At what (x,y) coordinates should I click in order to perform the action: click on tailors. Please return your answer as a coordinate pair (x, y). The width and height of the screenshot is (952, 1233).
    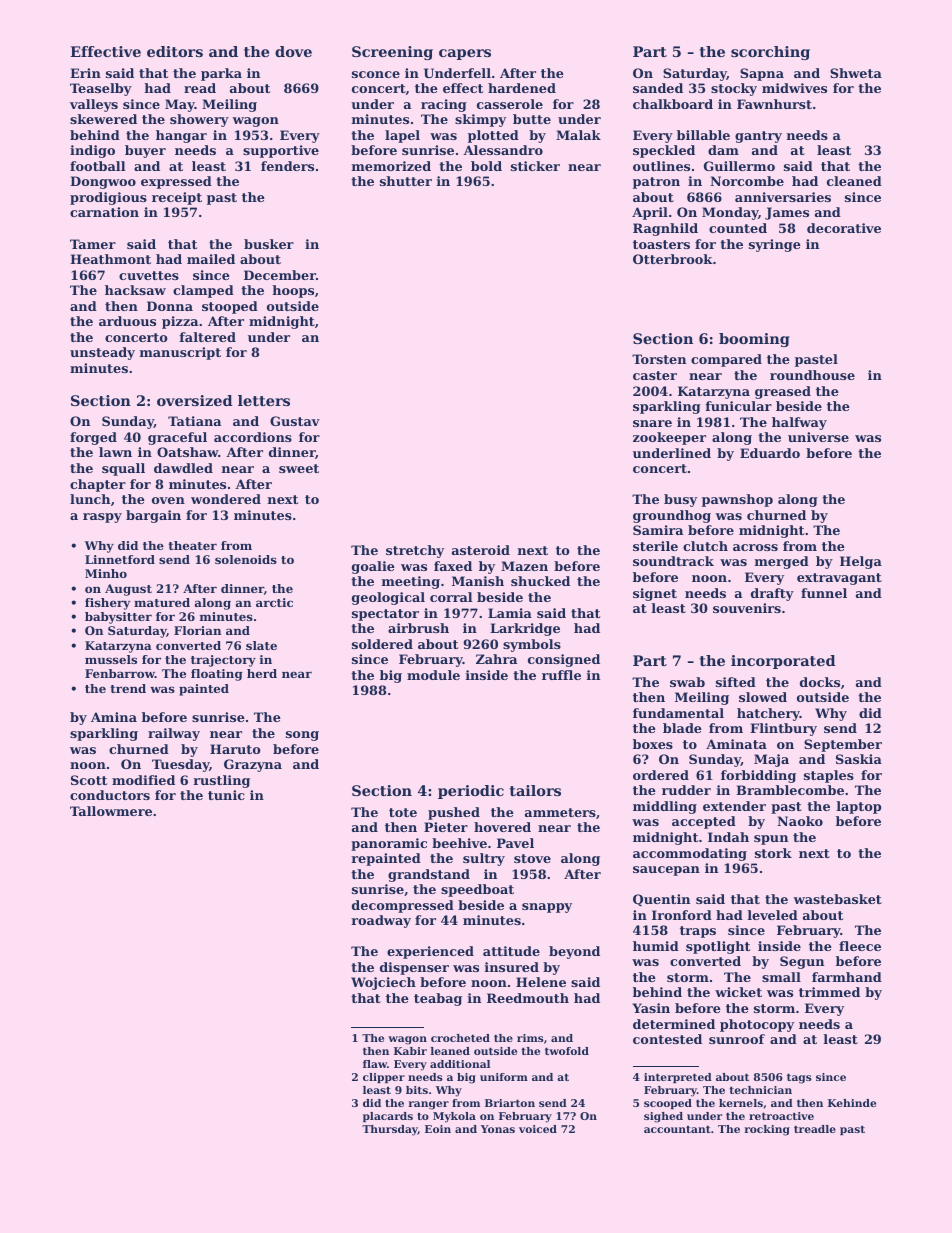
    Looking at the image, I should click on (535, 790).
